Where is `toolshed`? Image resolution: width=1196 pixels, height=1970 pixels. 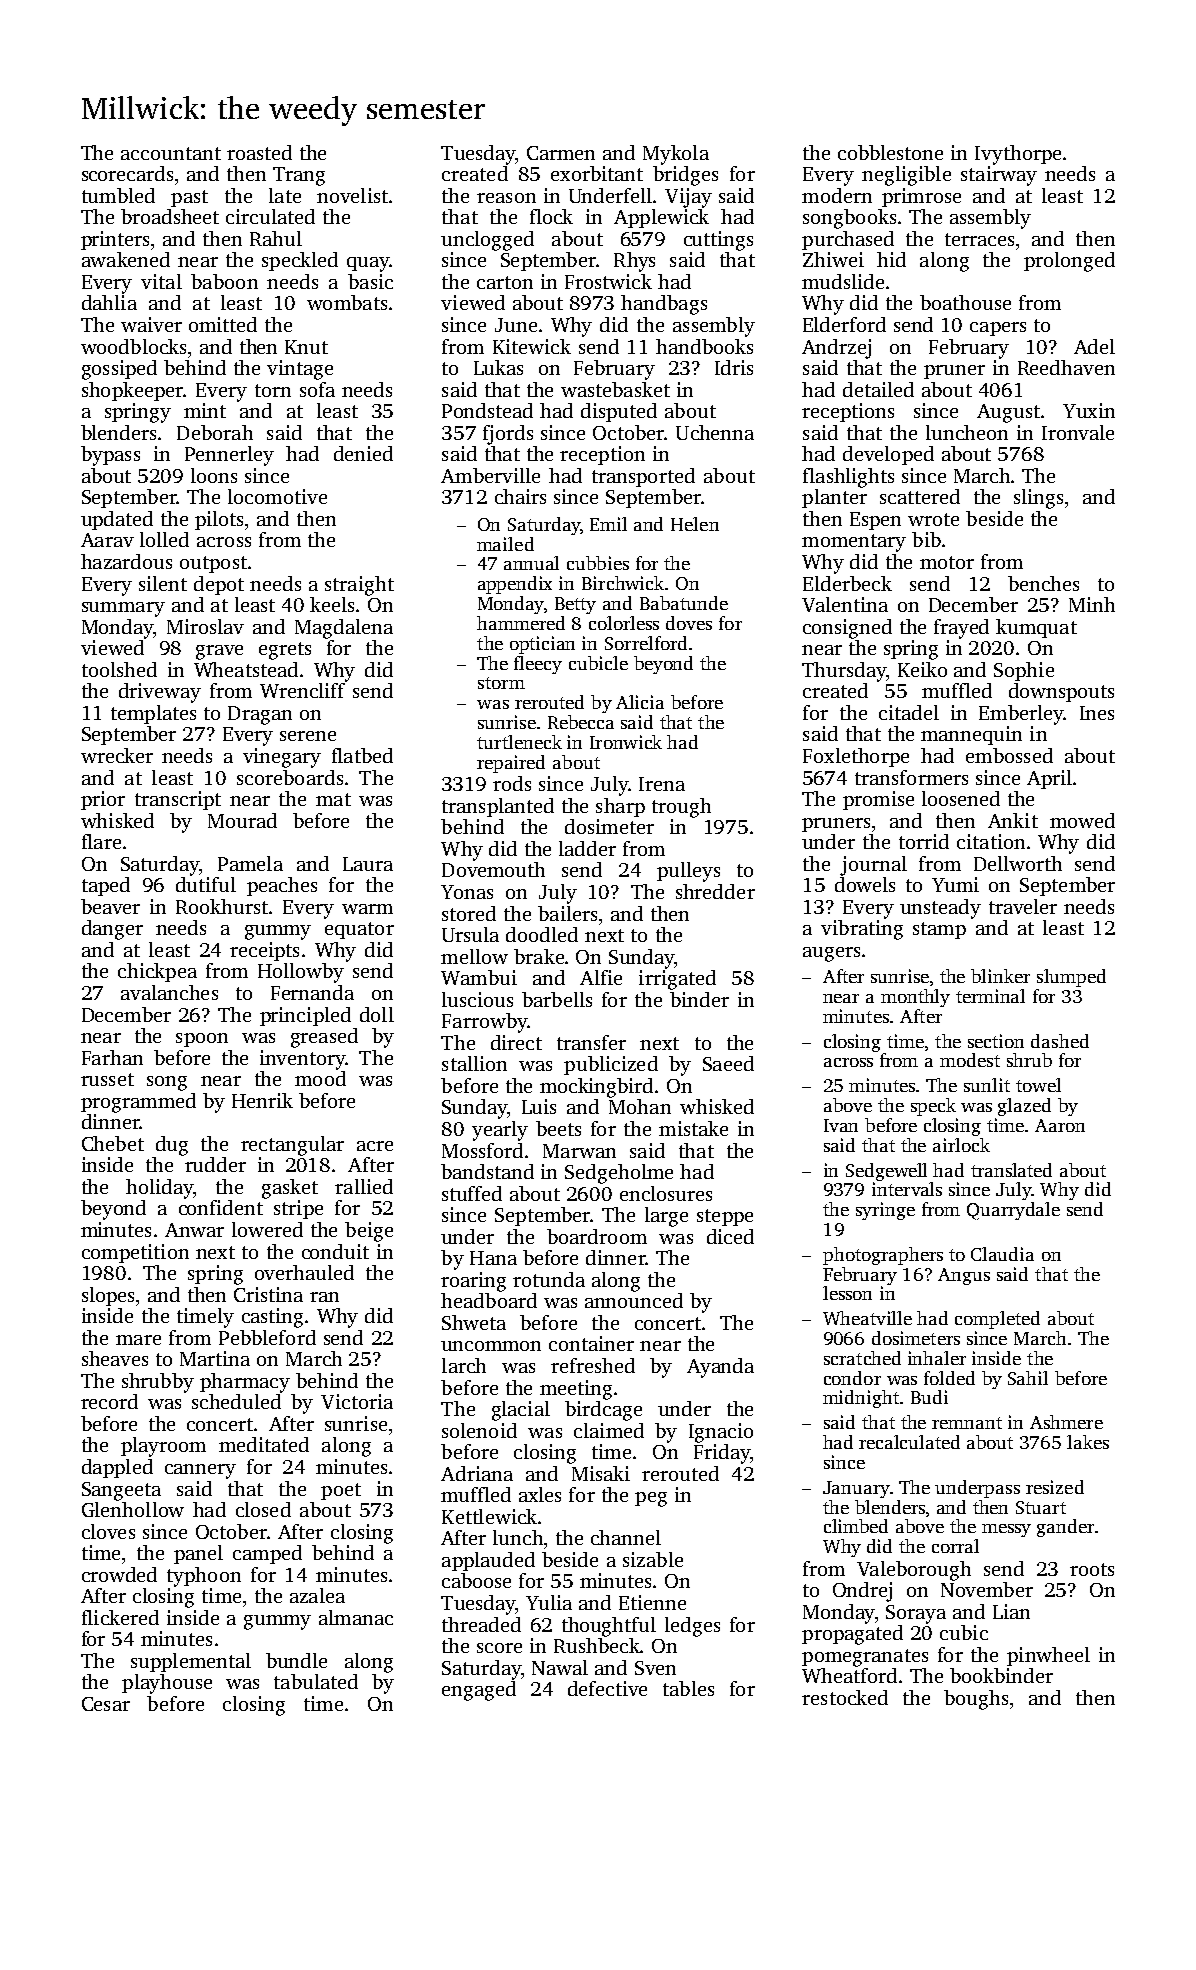
toolshed is located at coordinates (119, 669).
